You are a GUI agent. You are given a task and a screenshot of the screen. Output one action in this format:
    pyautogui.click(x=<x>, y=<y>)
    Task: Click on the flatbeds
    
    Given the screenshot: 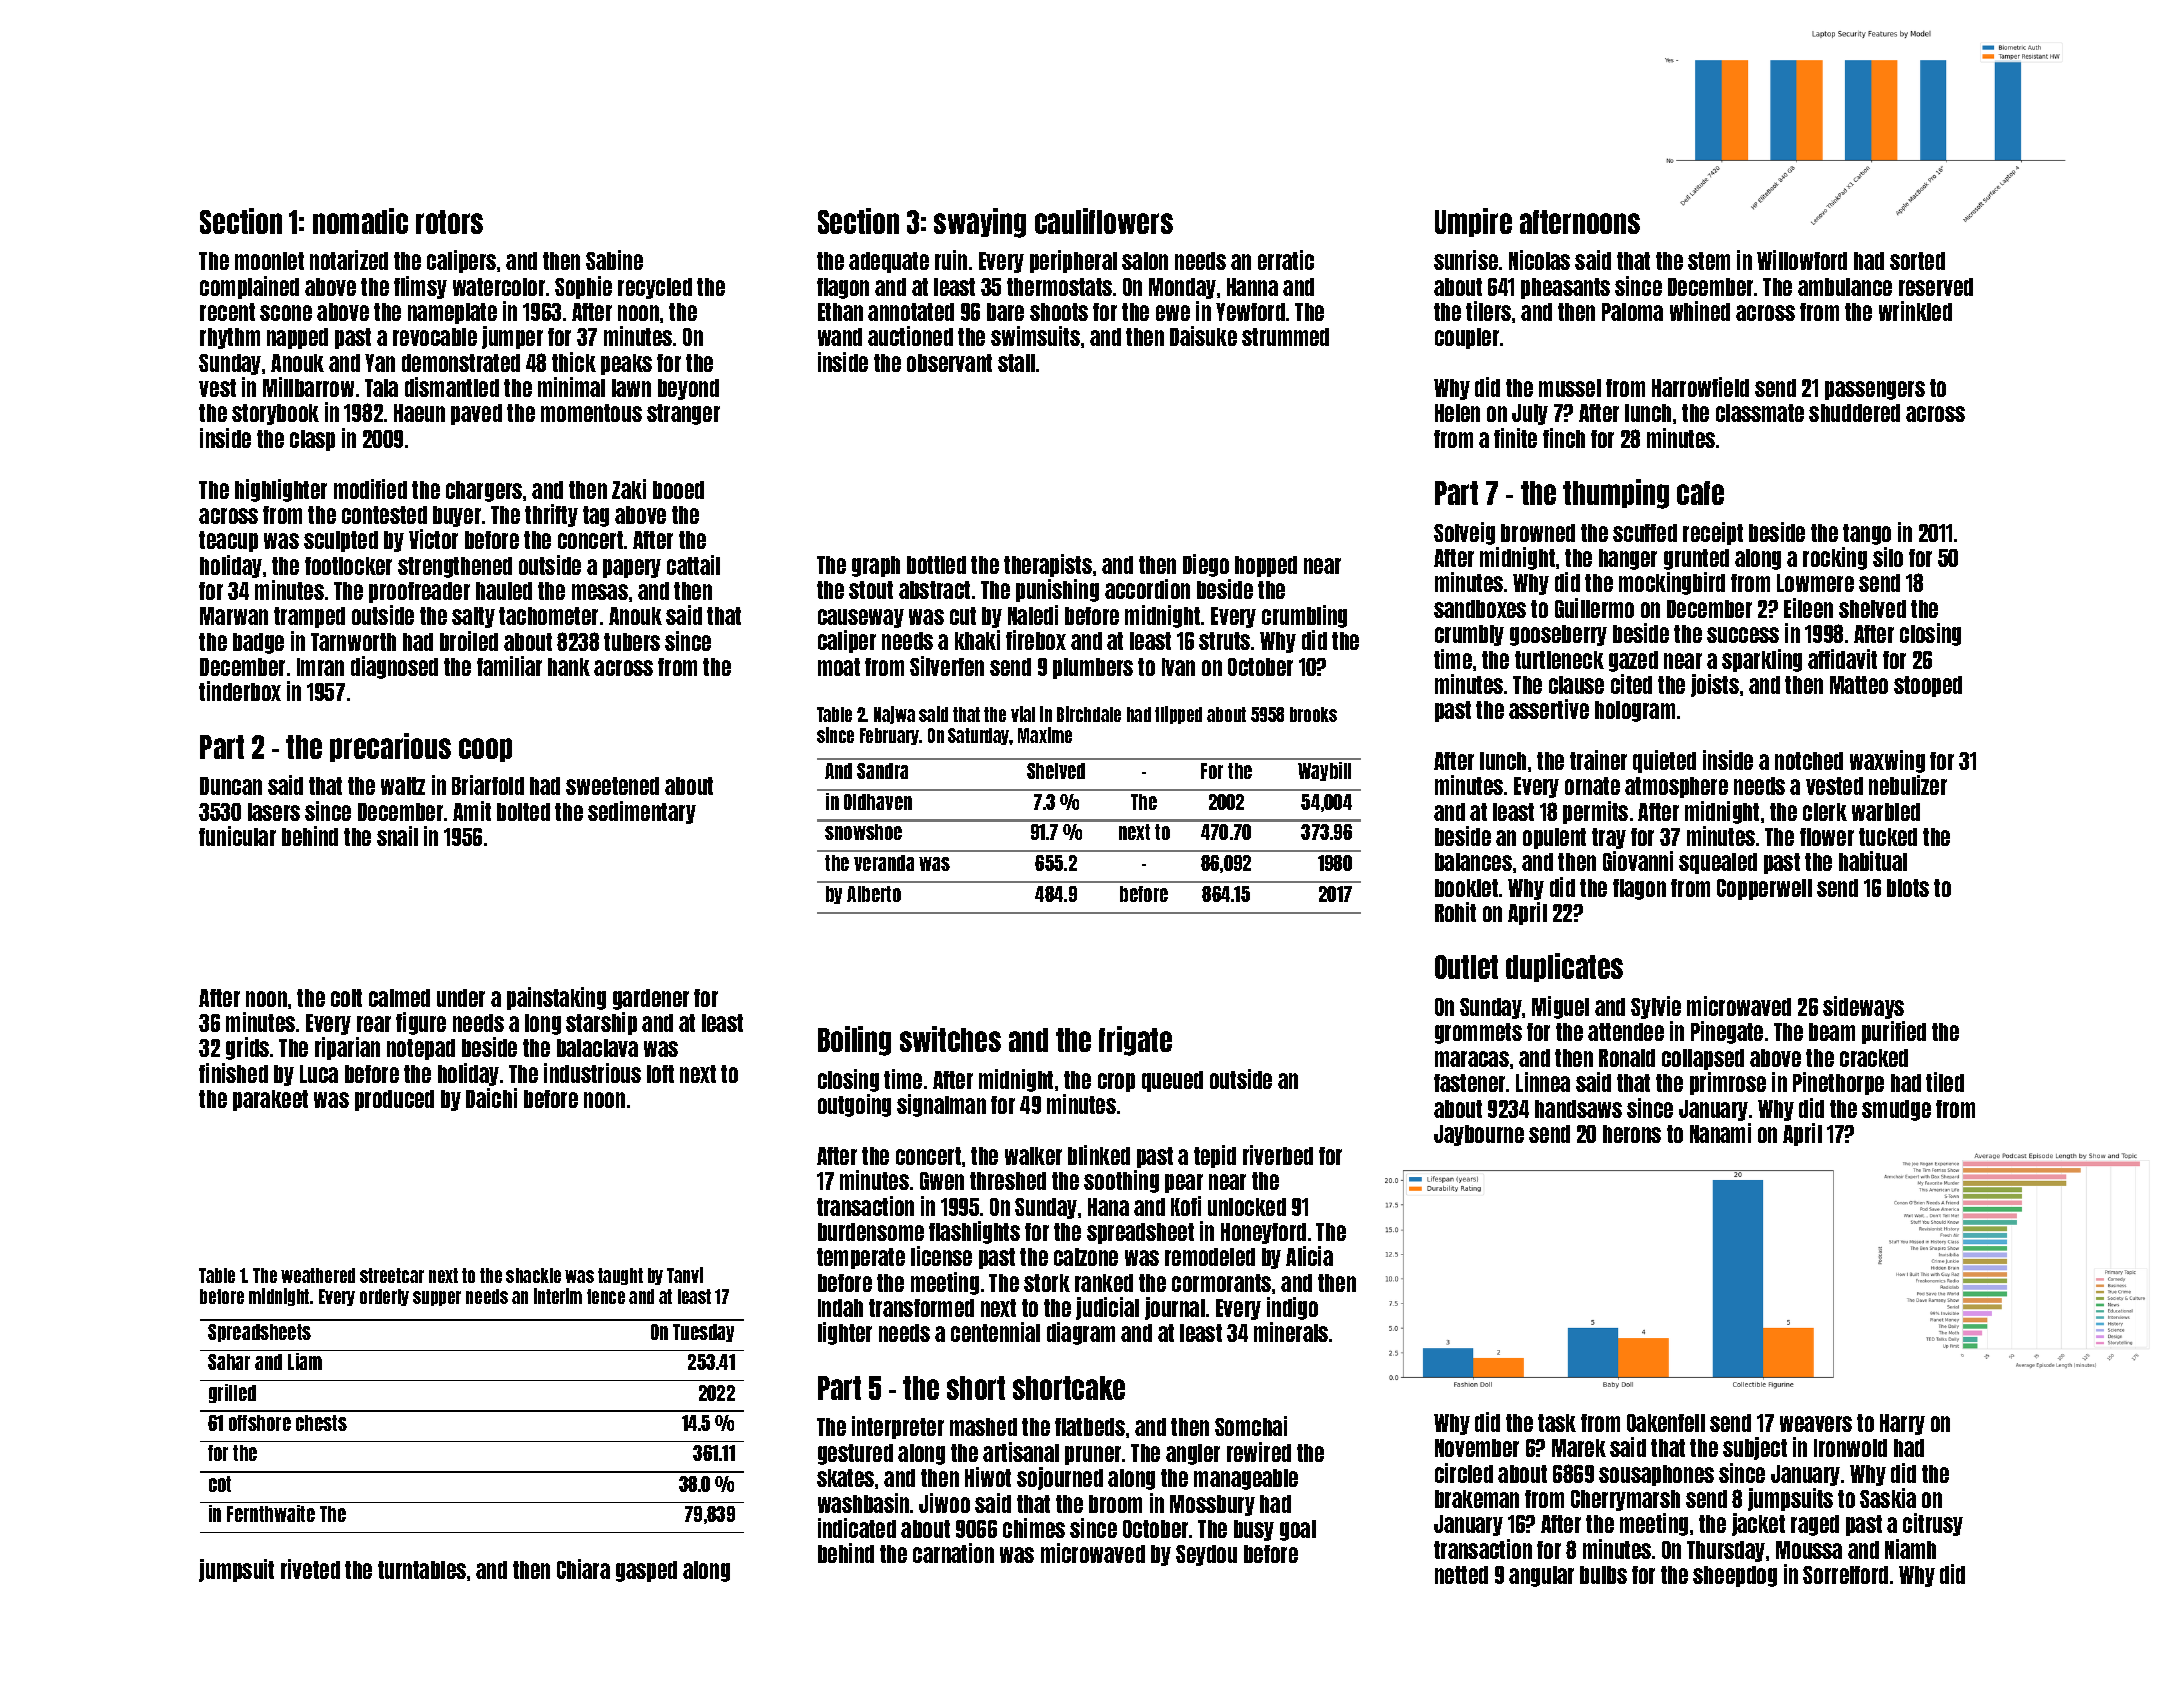 What is the action you would take?
    pyautogui.click(x=1090, y=1427)
